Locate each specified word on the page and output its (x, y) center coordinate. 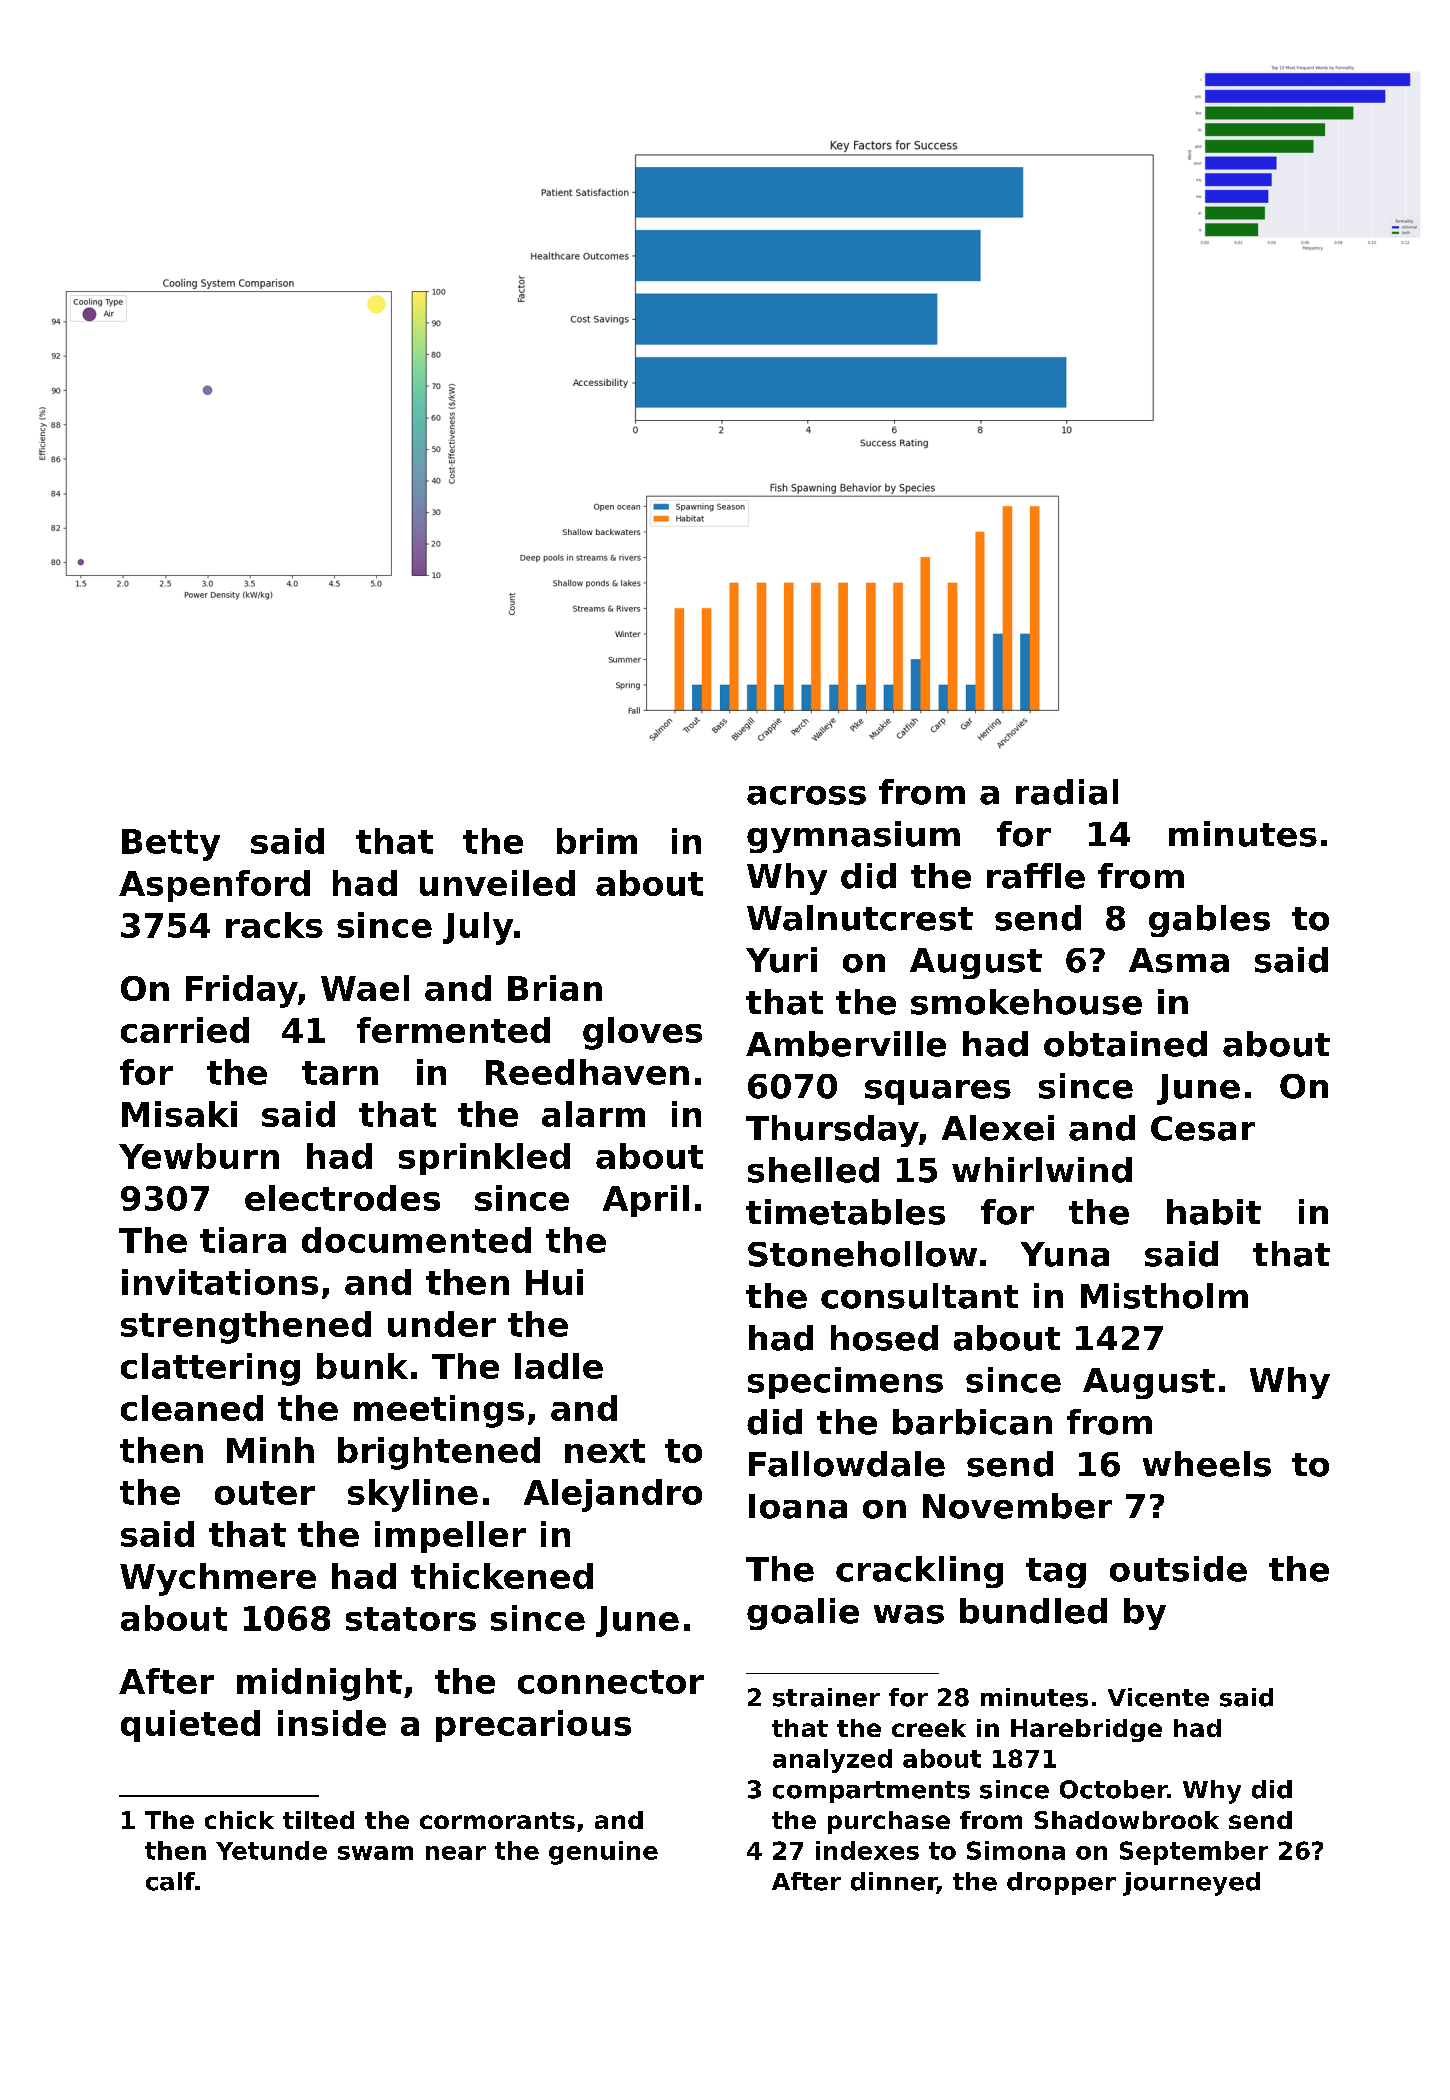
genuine (603, 1853)
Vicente (1158, 1697)
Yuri (781, 960)
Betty (171, 845)
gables (1209, 921)
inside (332, 1723)
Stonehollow (862, 1254)
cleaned (192, 1408)
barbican (972, 1422)
